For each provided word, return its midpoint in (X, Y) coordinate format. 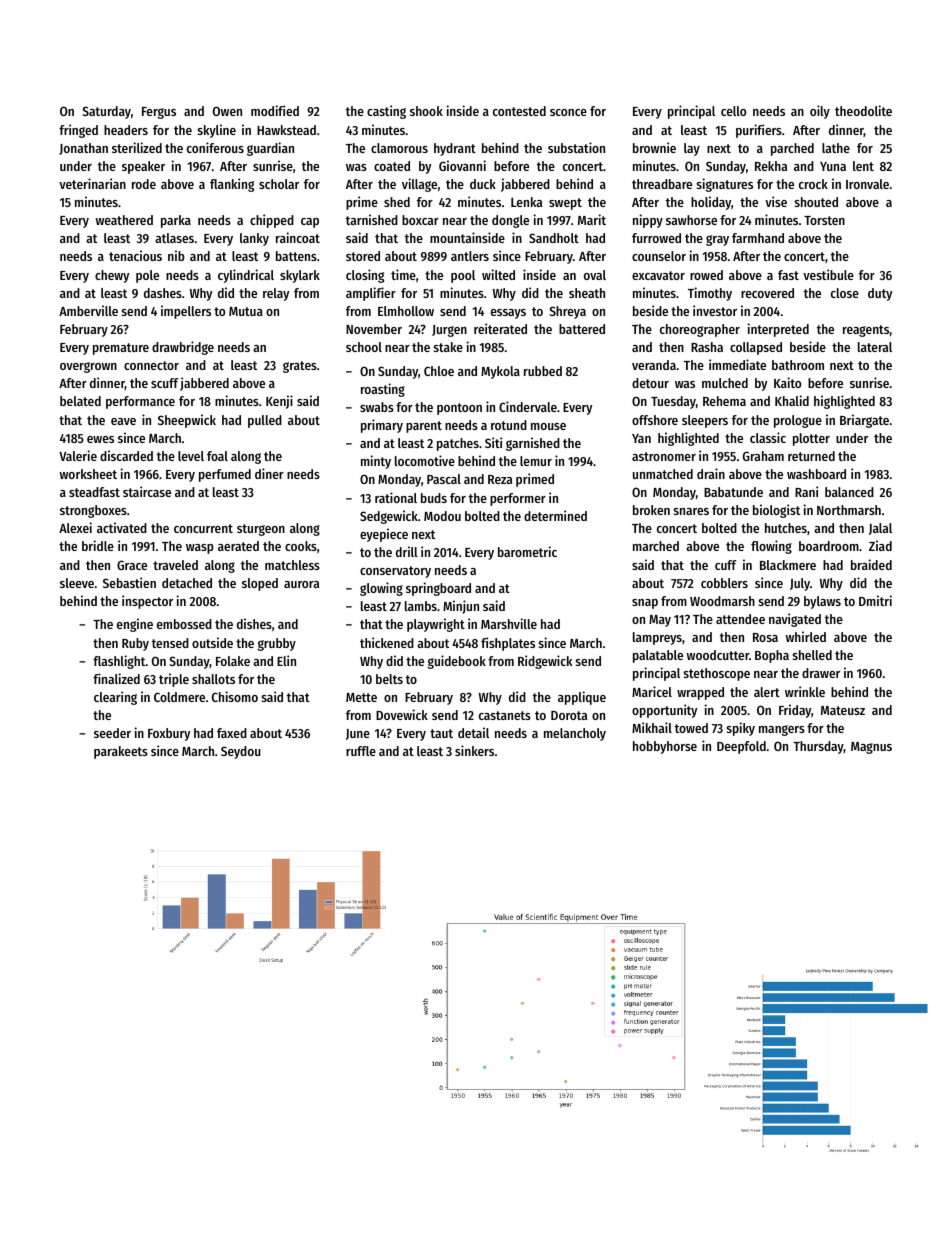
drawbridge (183, 348)
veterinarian (92, 183)
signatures (725, 185)
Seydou (241, 752)
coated (392, 166)
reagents (866, 331)
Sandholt (554, 238)
